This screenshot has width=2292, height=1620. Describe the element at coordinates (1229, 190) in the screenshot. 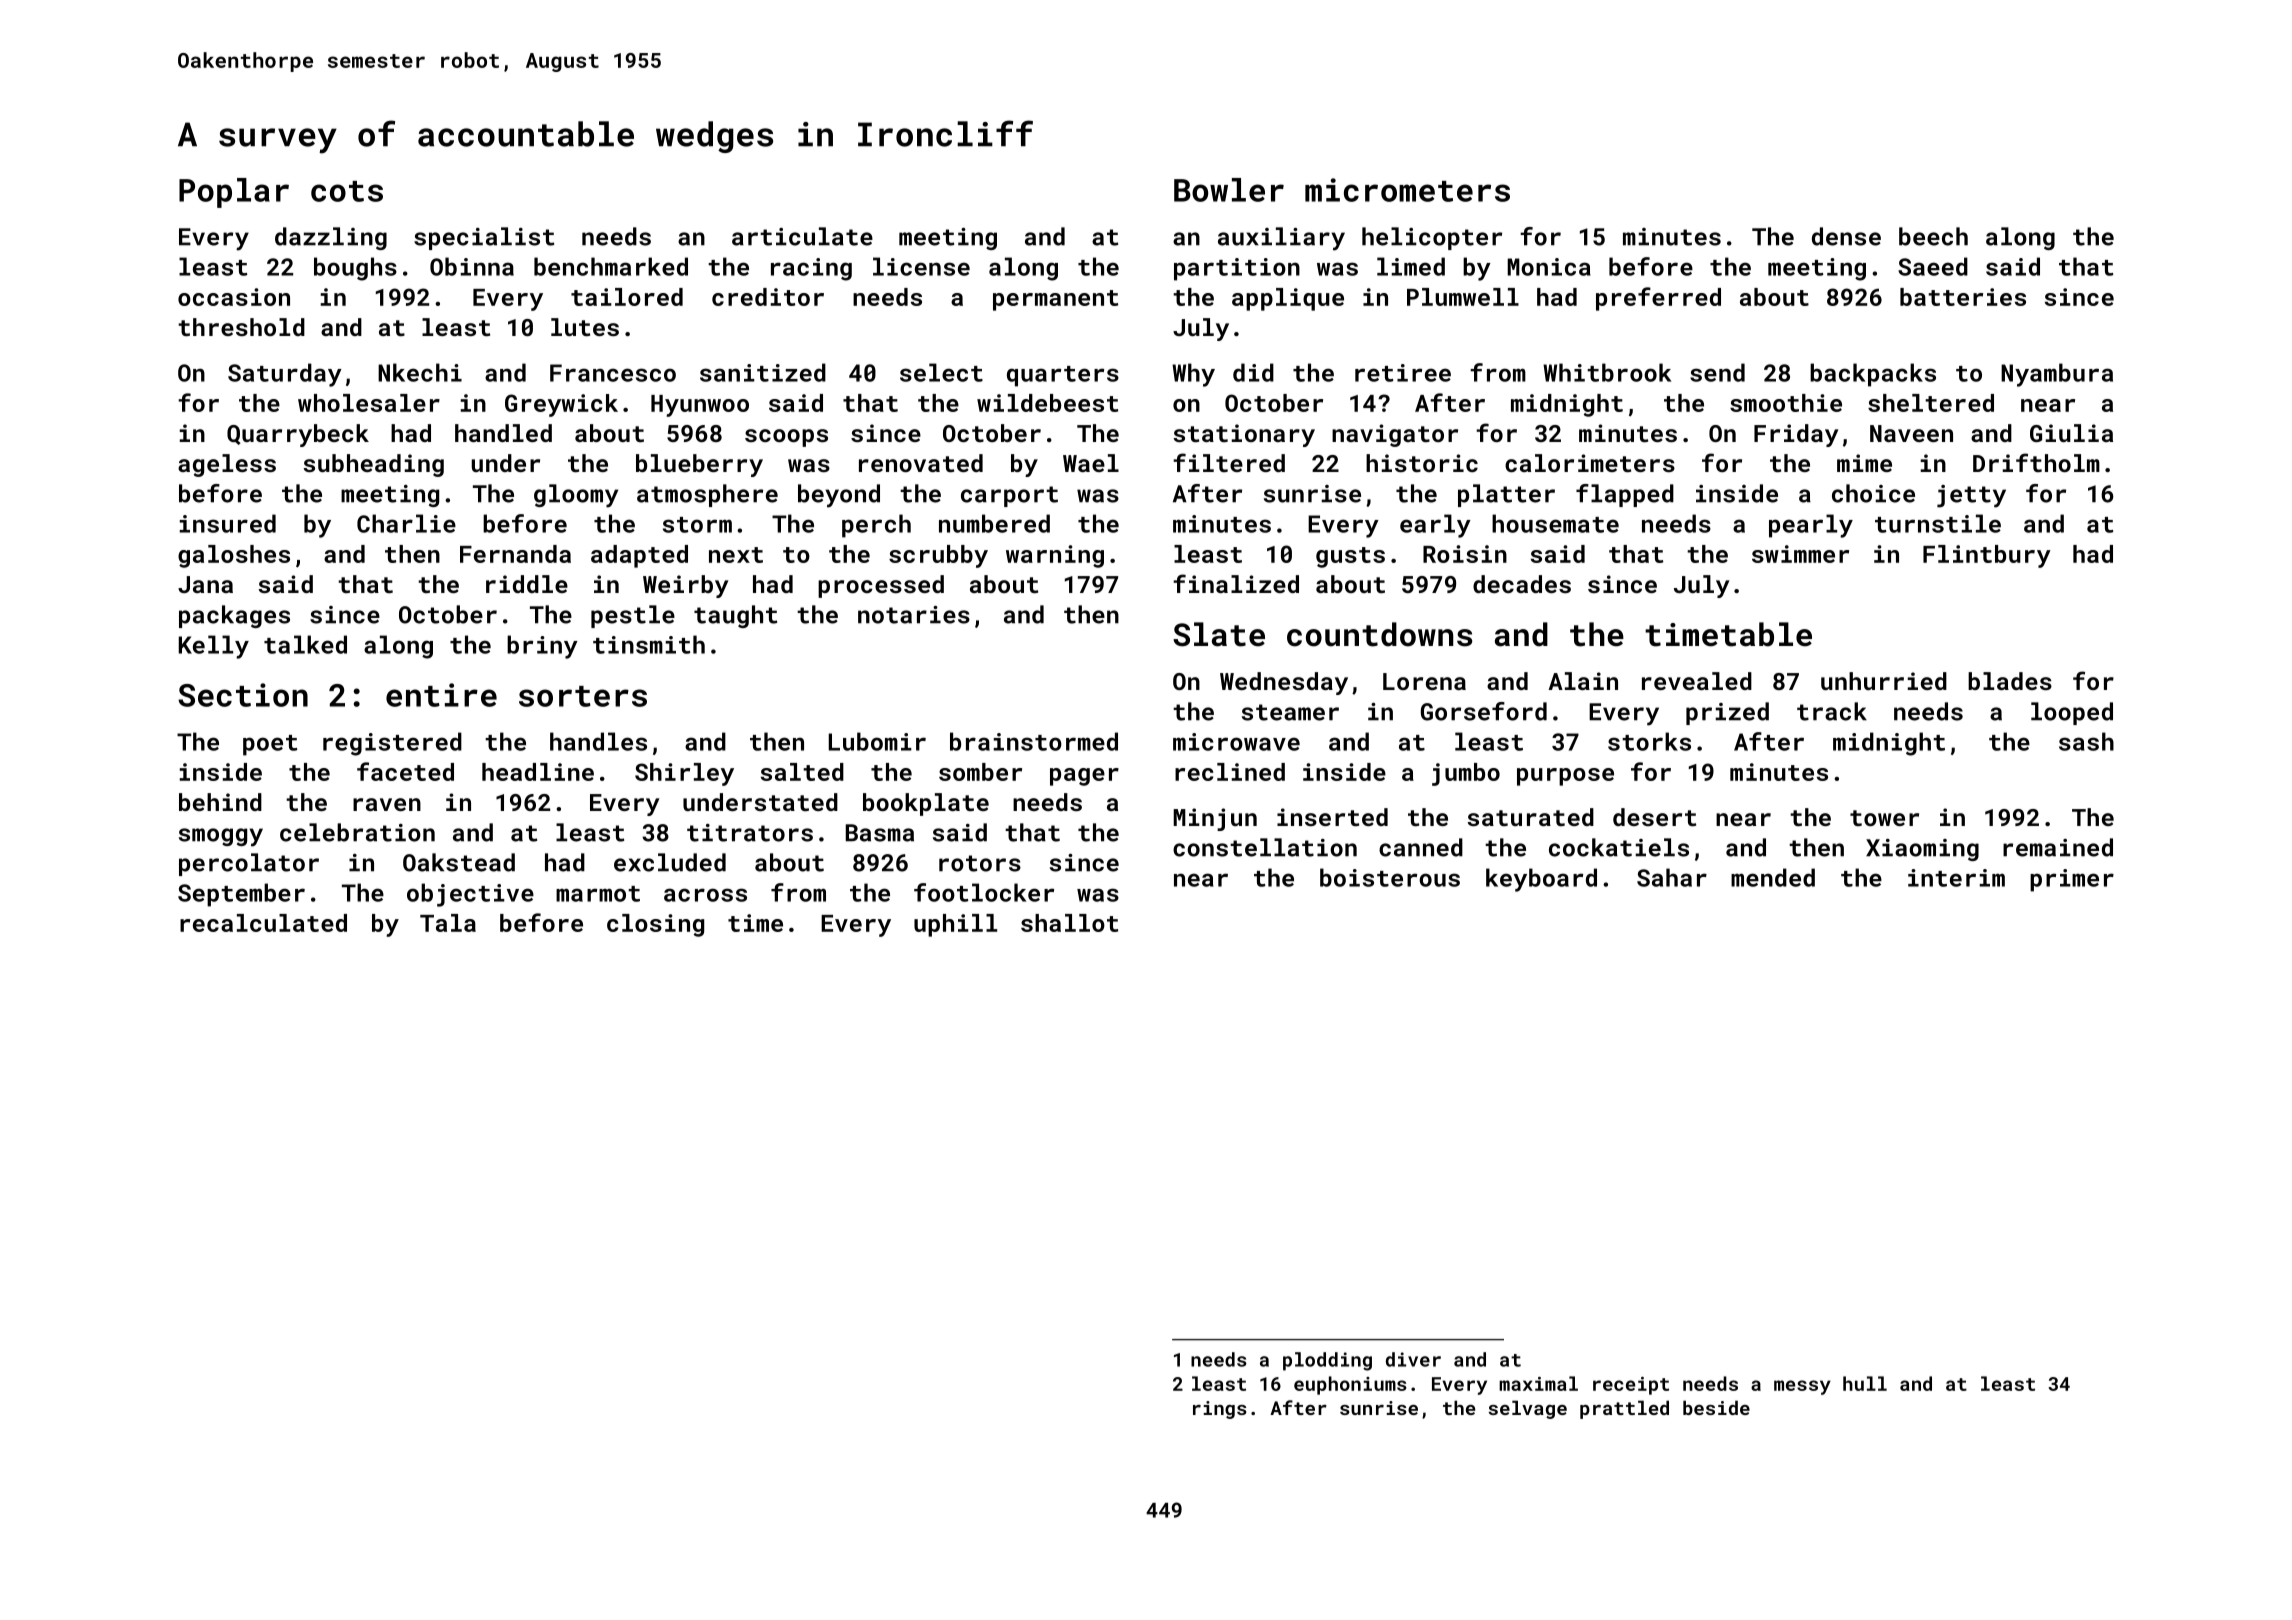

I see `Bowler` at that location.
